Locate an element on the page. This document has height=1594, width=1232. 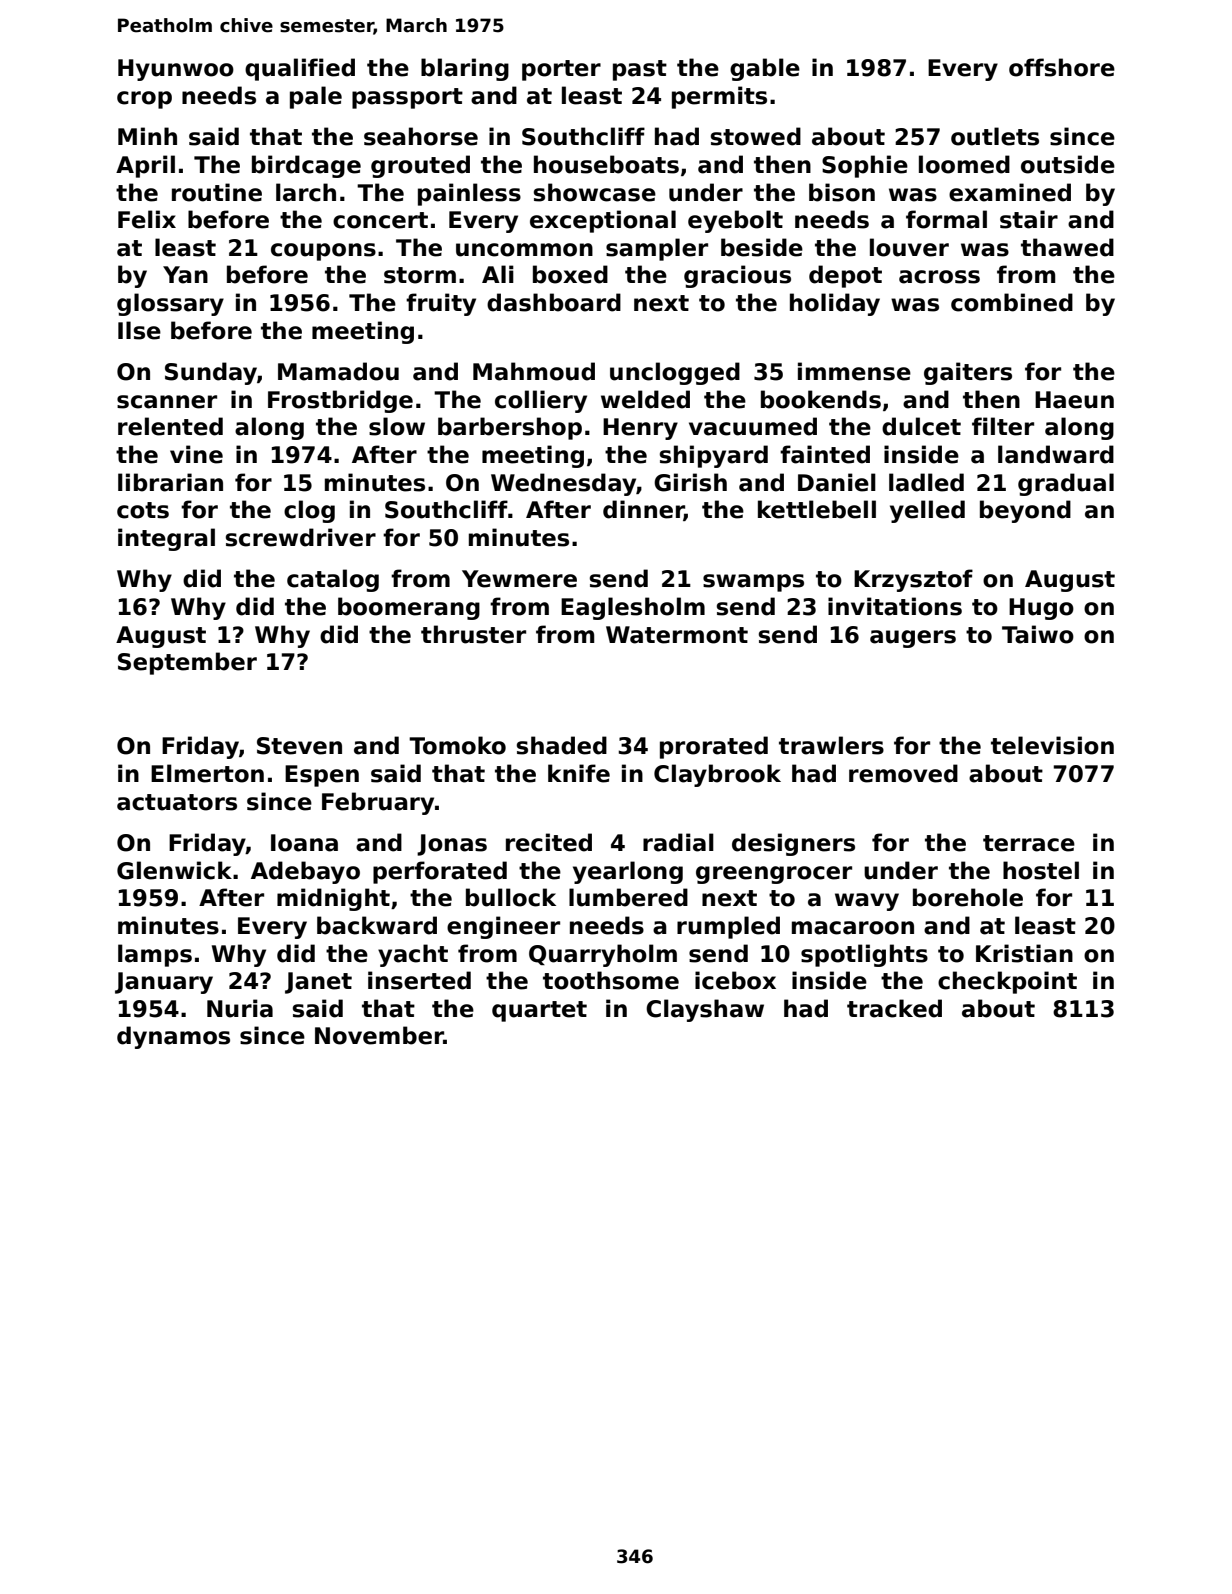
scanner is located at coordinates (167, 402).
